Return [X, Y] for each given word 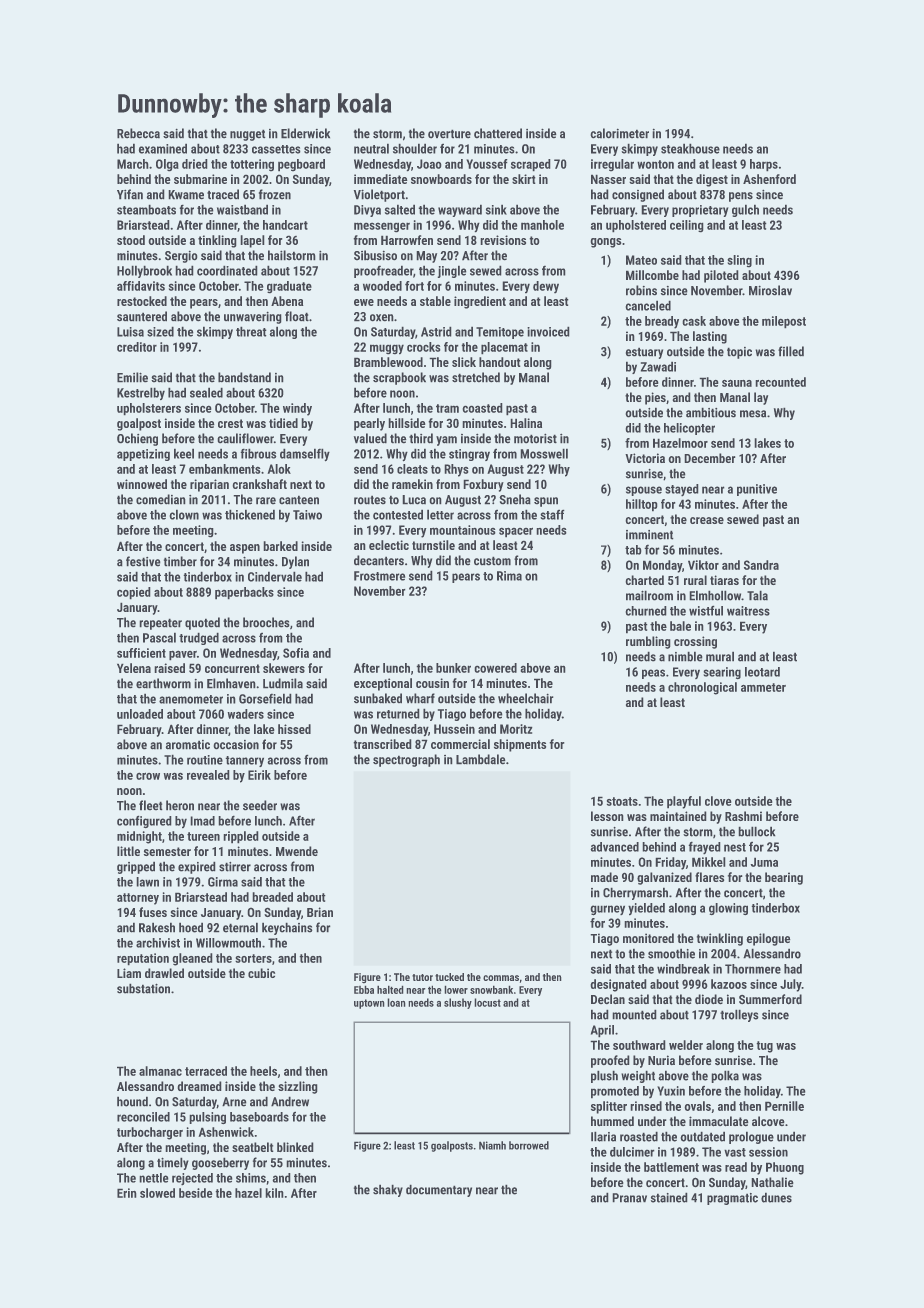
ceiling [687, 226]
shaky [388, 1190]
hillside [407, 423]
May [426, 257]
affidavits [141, 286]
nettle [154, 1178]
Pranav [629, 1198]
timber [180, 561]
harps [764, 165]
